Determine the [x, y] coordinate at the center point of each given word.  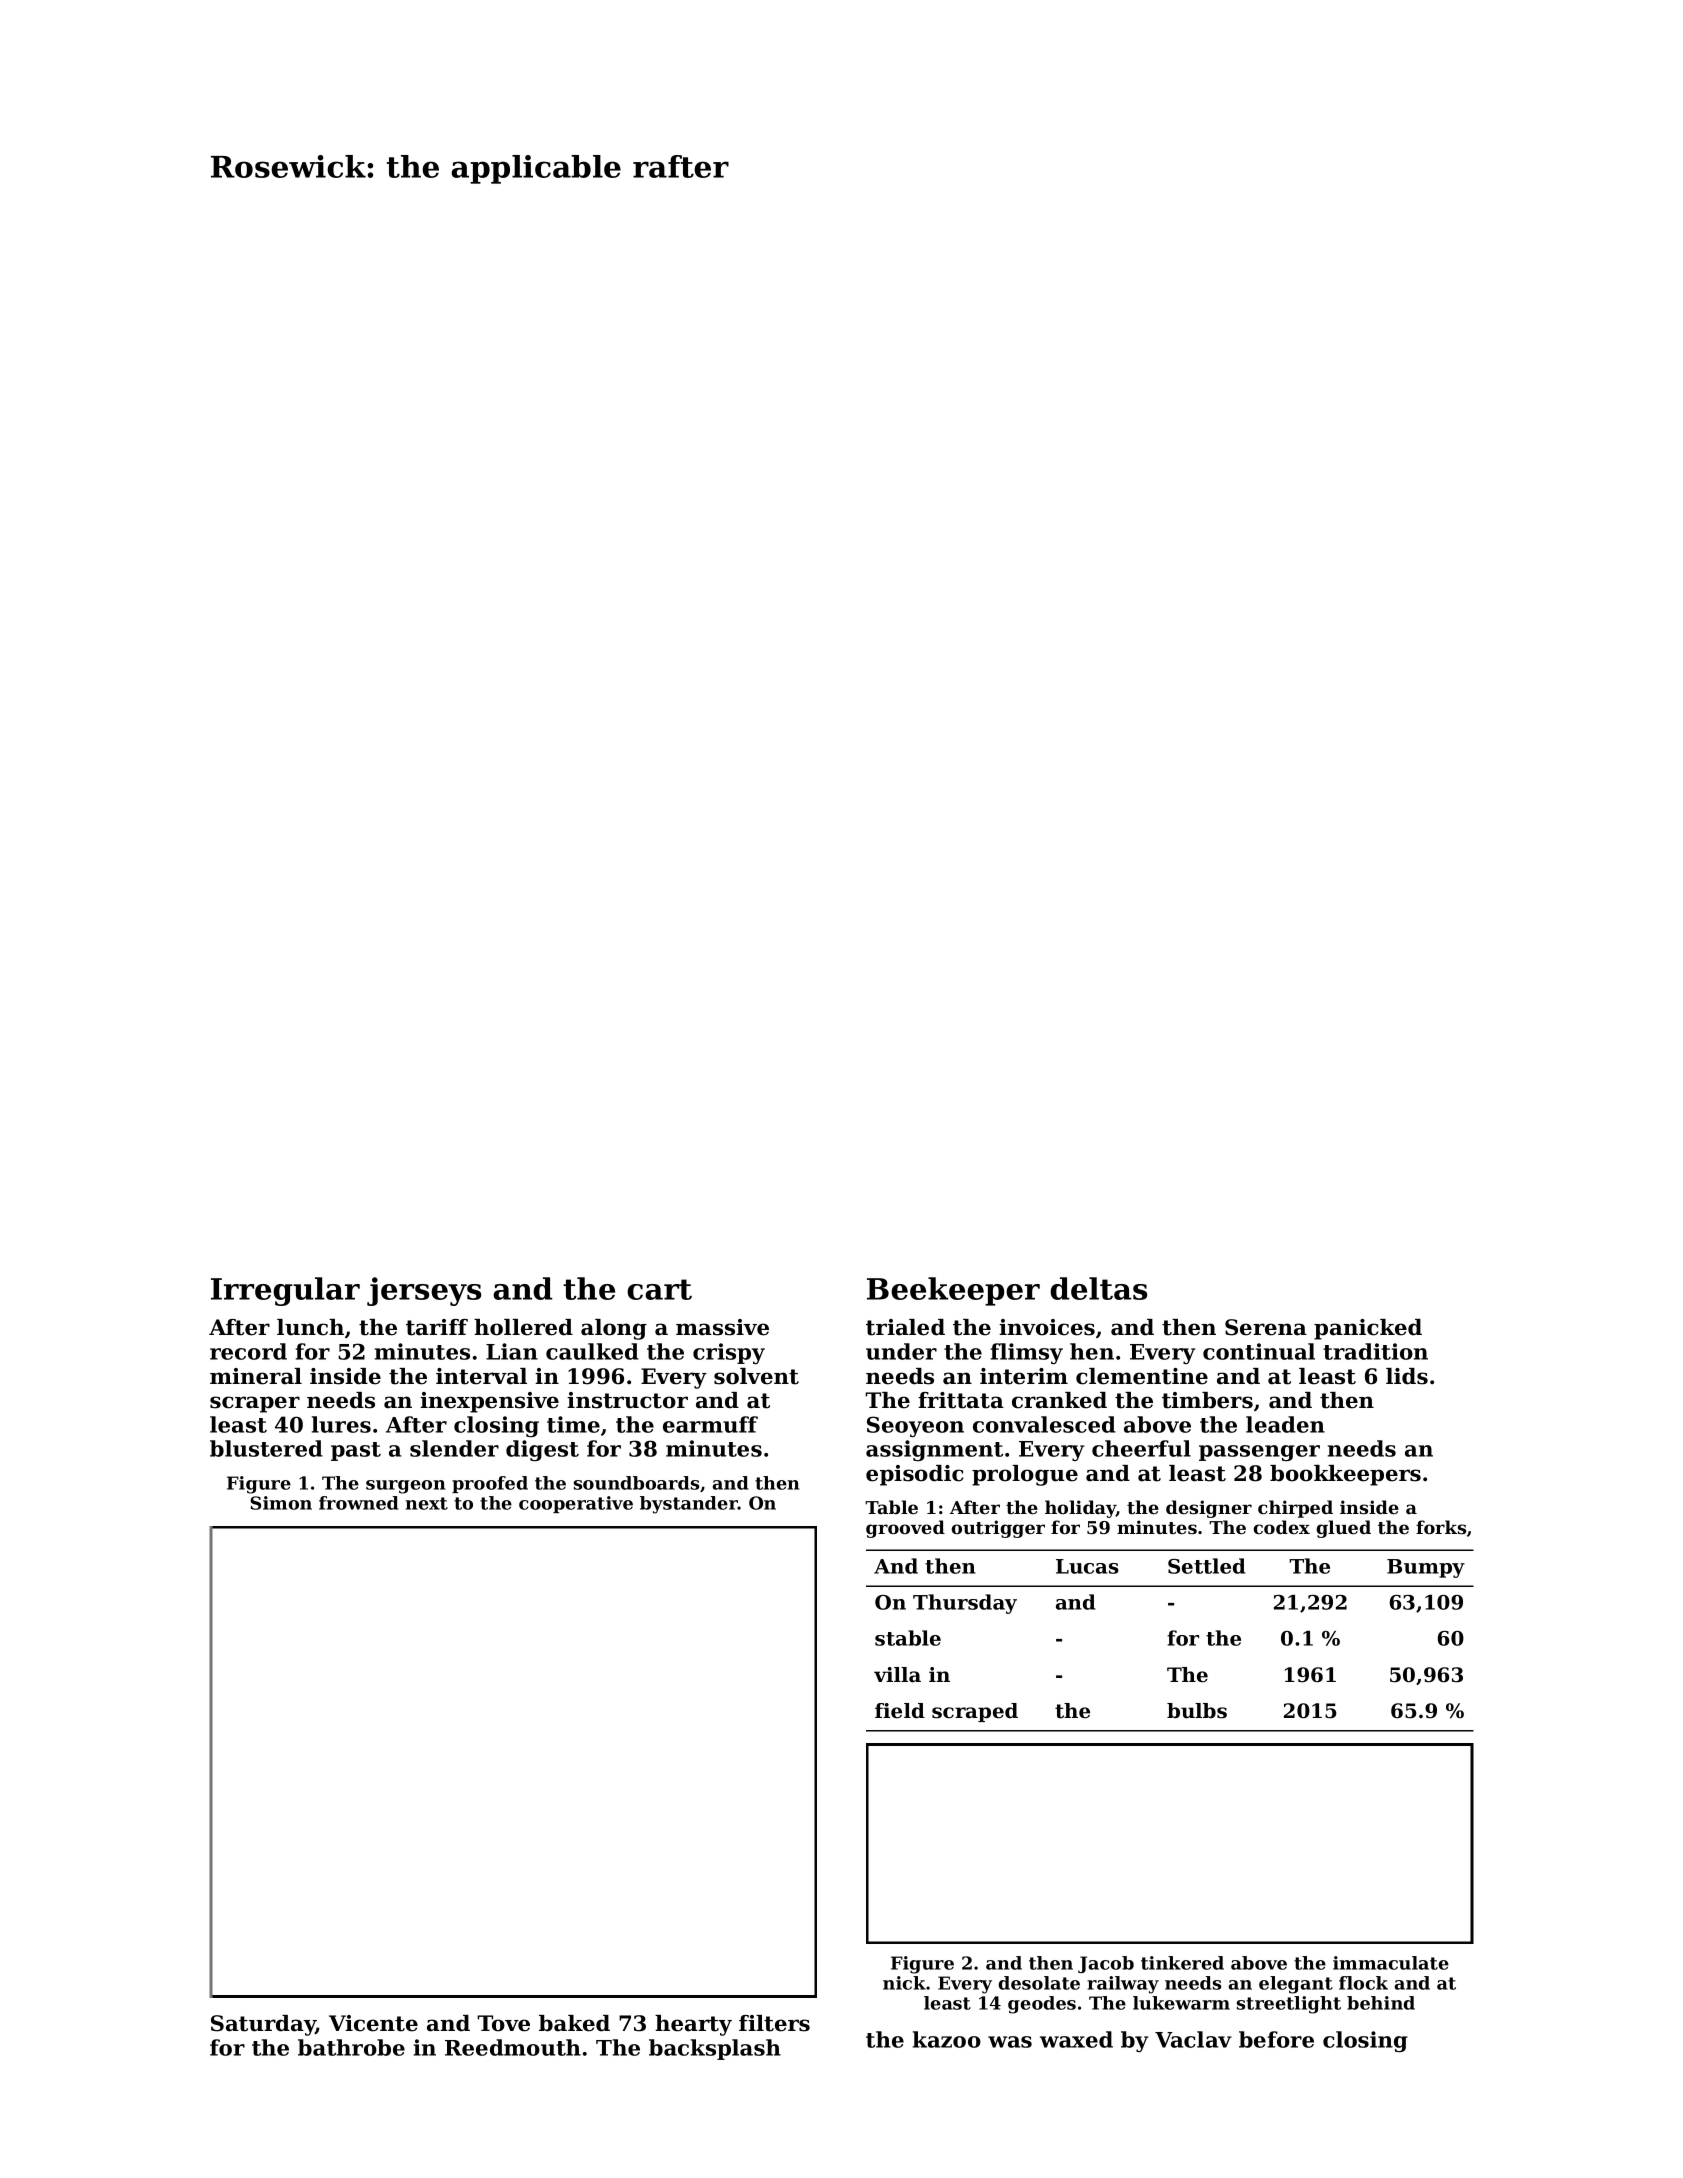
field [900, 1711]
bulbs [1197, 1711]
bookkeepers [1345, 1475]
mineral [256, 1376]
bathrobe [351, 2047]
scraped [975, 1712]
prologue [1025, 1475]
